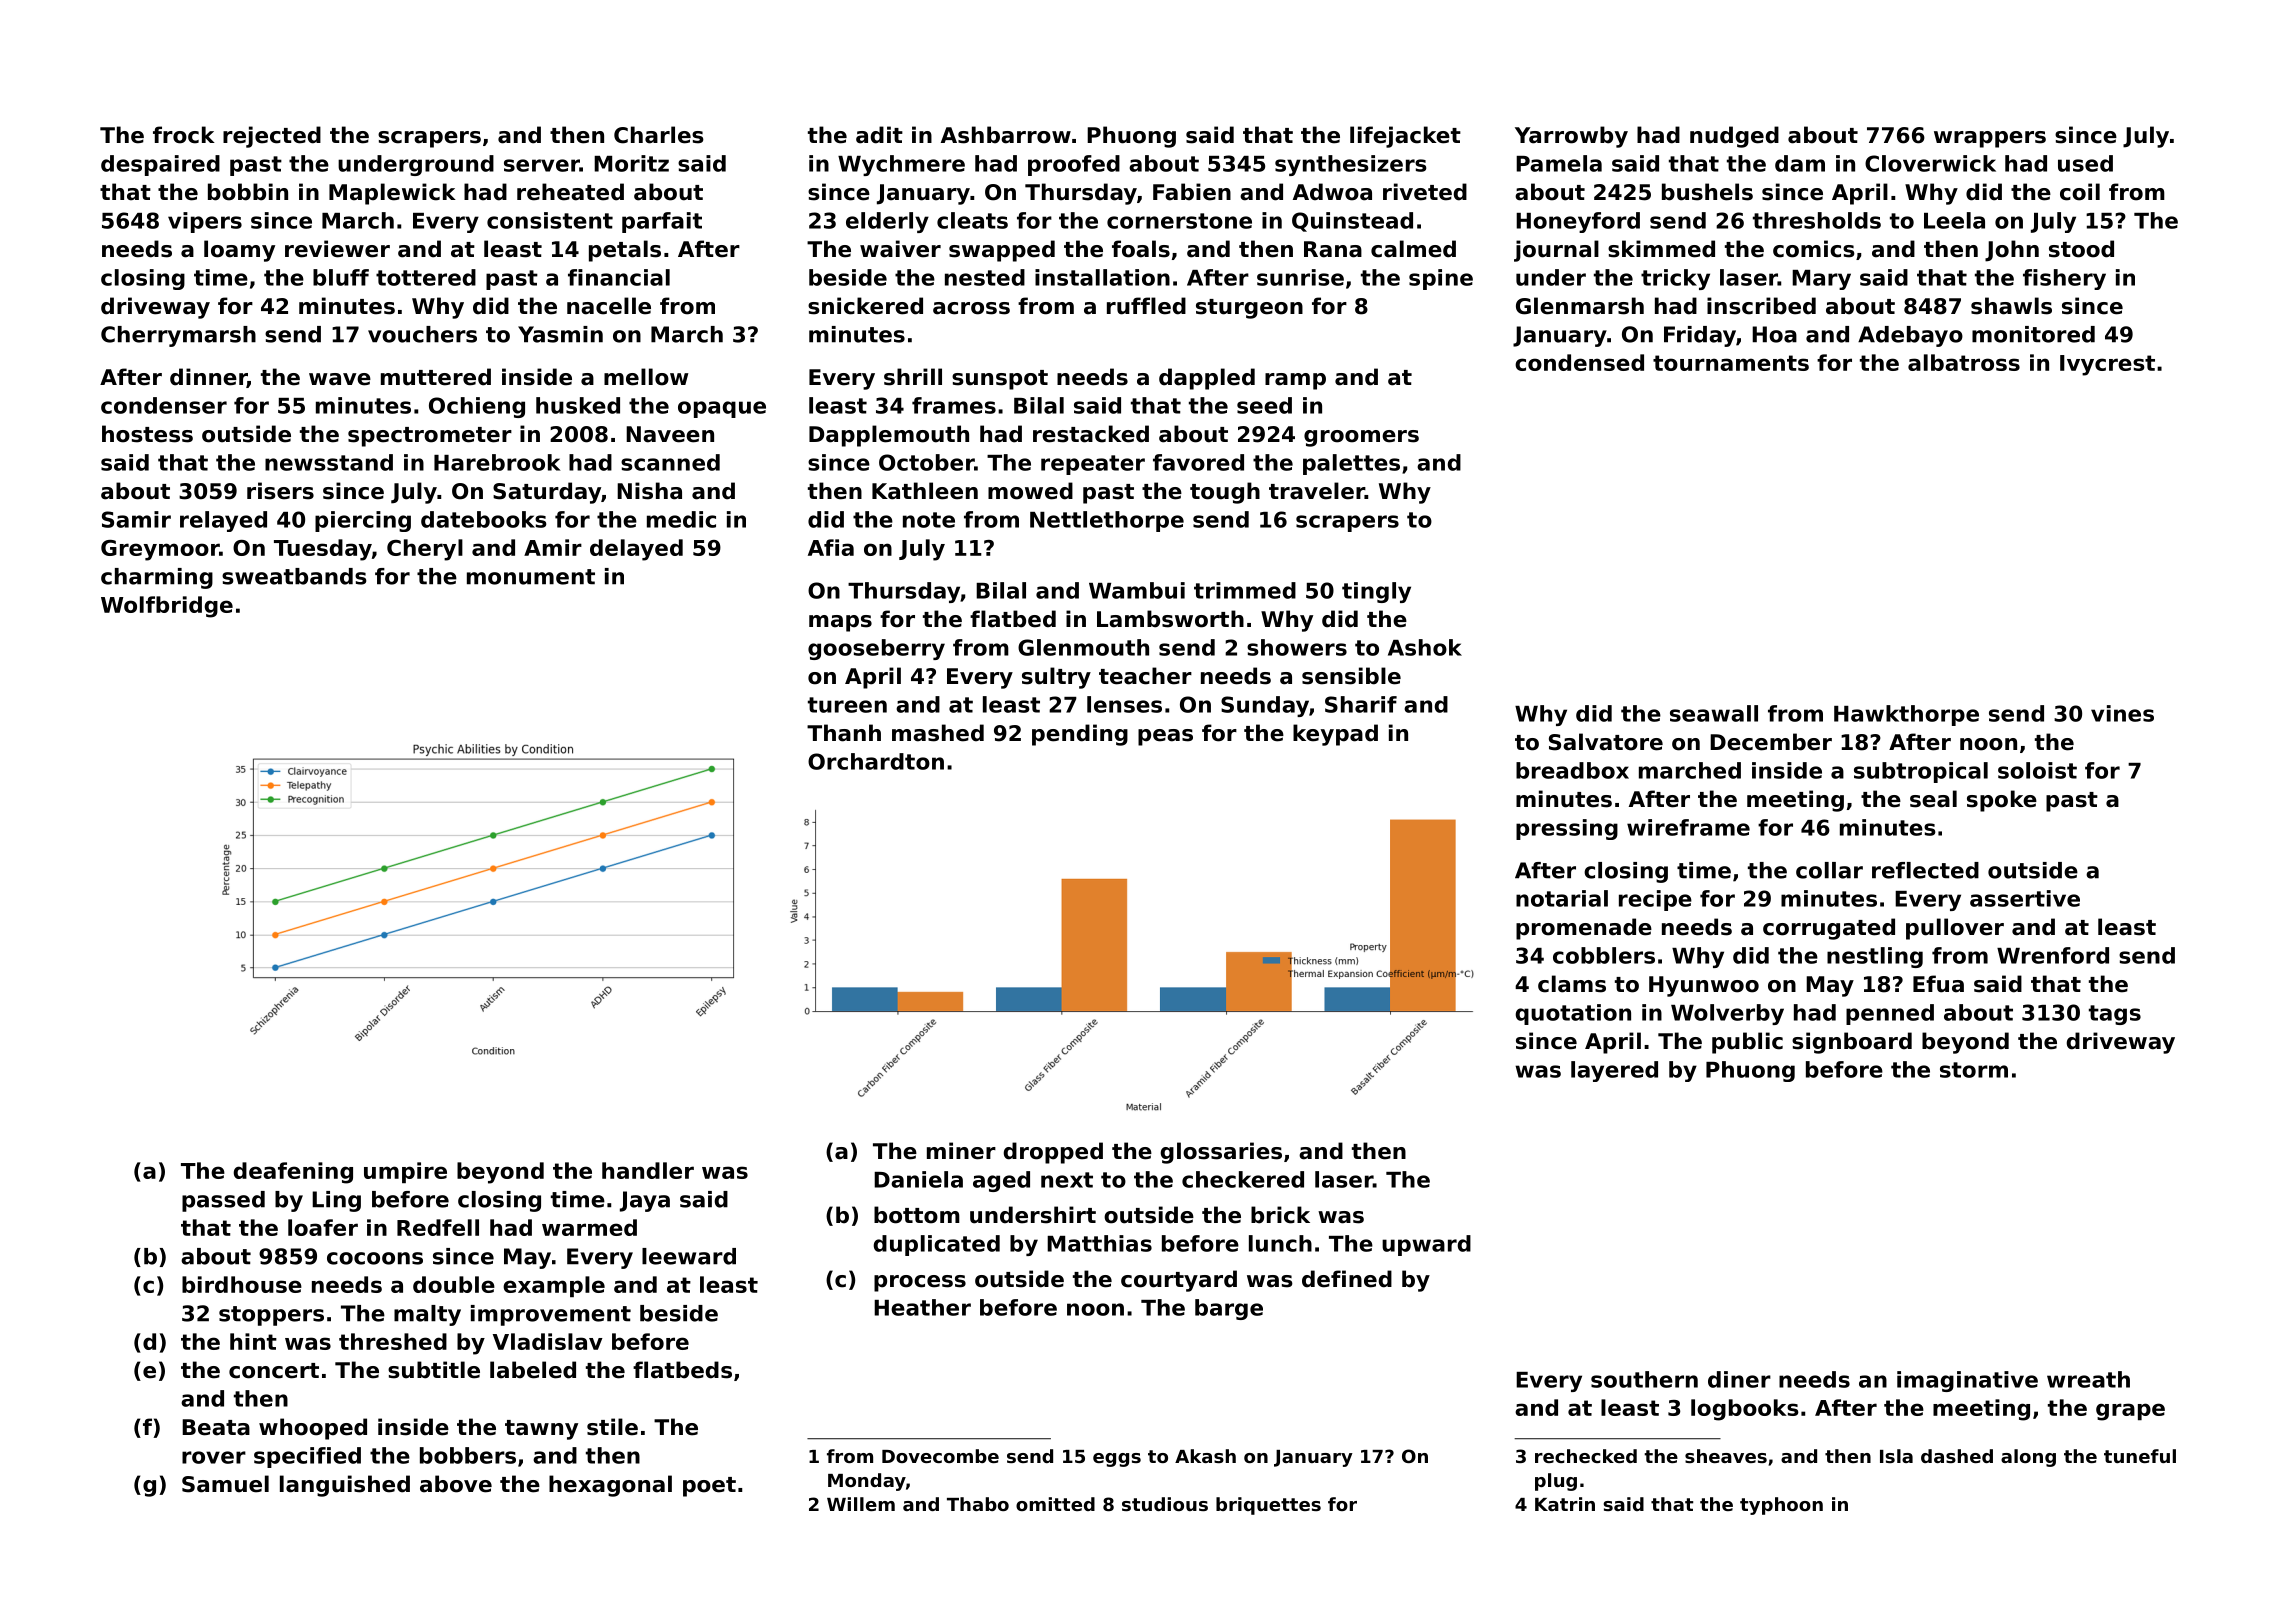  I want to click on dropped, so click(1053, 1153).
